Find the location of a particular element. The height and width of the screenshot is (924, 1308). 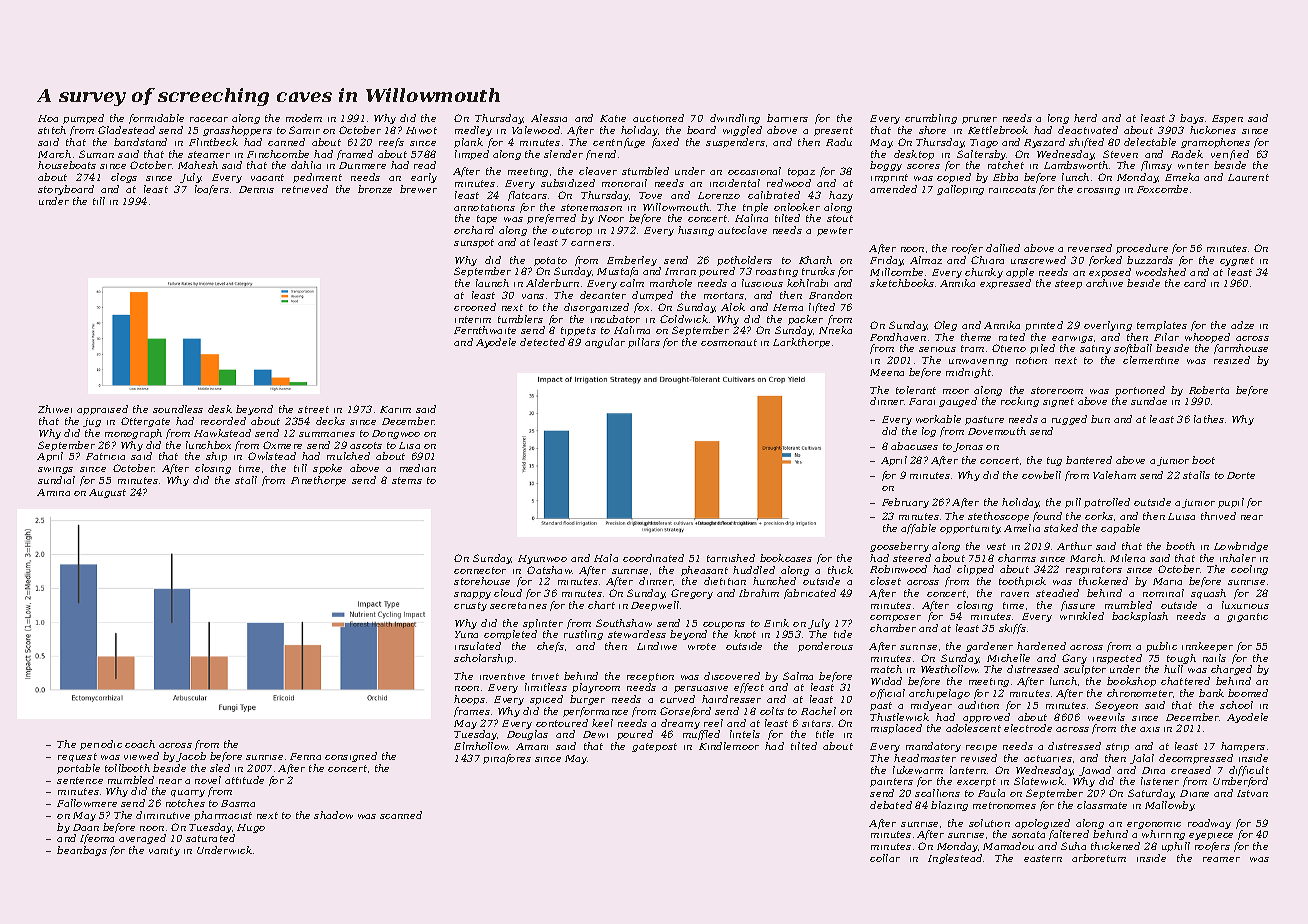

Almaz is located at coordinates (926, 260).
